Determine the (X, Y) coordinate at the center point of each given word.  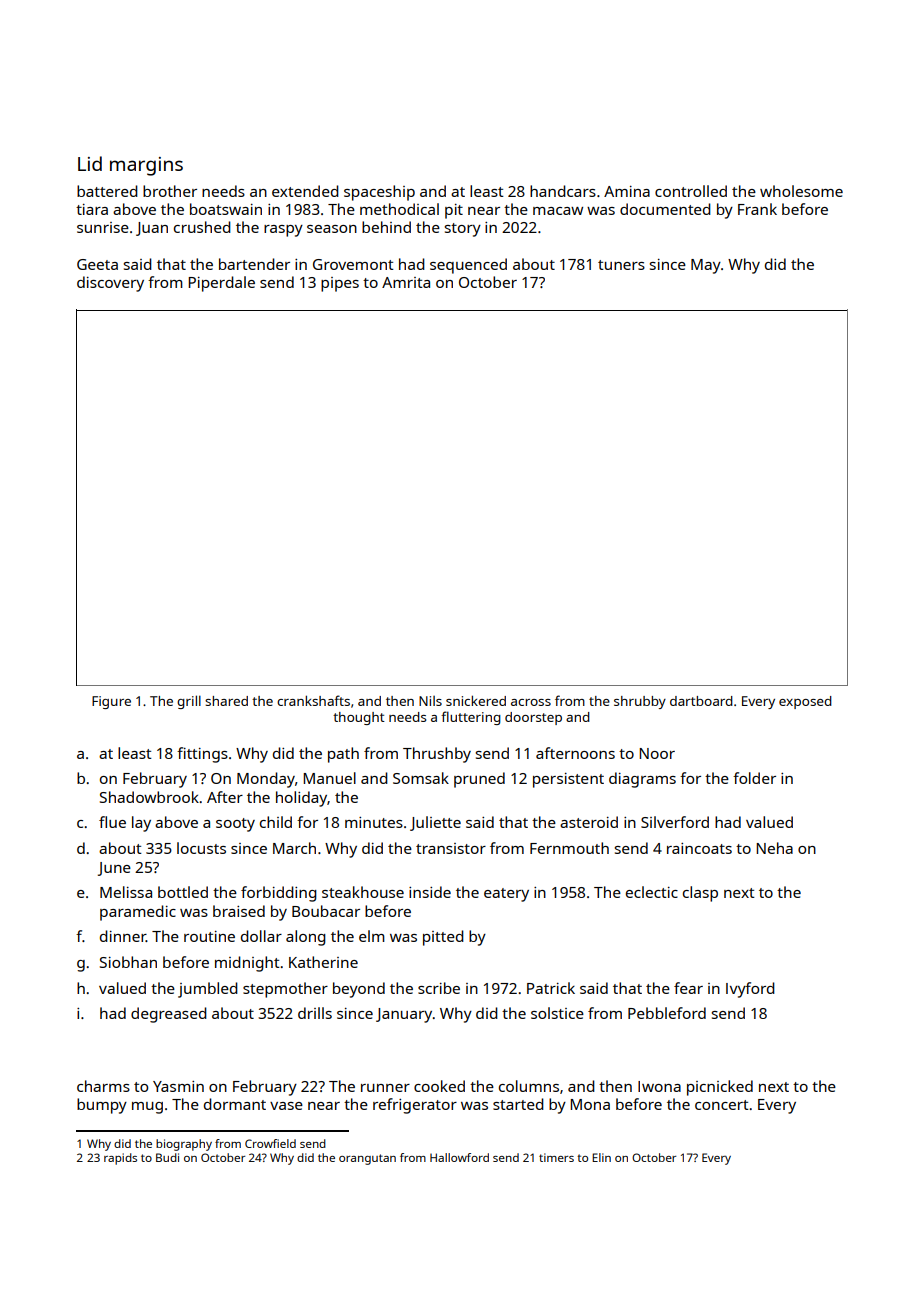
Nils (430, 701)
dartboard (701, 701)
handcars (563, 191)
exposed (805, 702)
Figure (111, 702)
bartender (254, 264)
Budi (167, 1157)
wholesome (801, 191)
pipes (340, 284)
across (531, 702)
